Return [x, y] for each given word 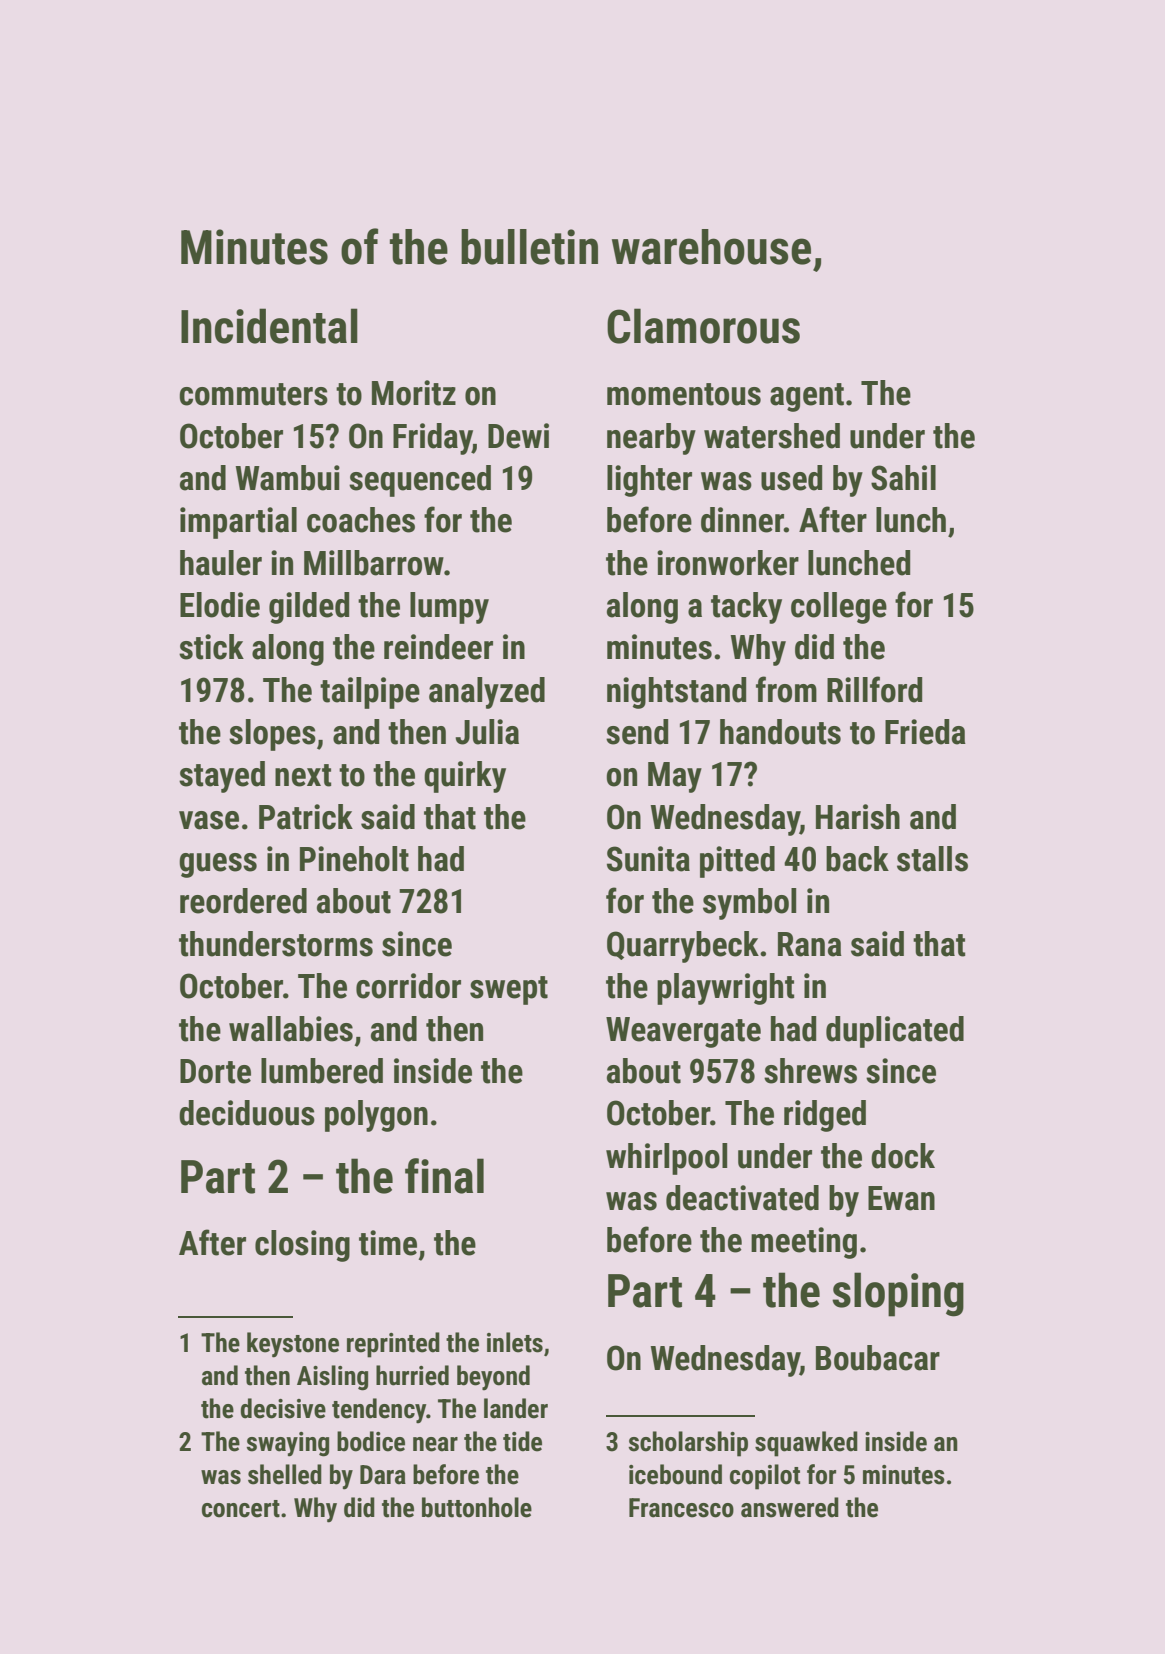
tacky [746, 608]
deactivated [742, 1198]
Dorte [215, 1071]
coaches [361, 520]
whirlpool [666, 1159]
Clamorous [703, 326]
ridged [825, 1116]
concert [241, 1509]
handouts [780, 732]
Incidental [269, 326]
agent [807, 397]
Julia [487, 732]
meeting [804, 1243]
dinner [742, 520]
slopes [272, 735]
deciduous [247, 1113]
